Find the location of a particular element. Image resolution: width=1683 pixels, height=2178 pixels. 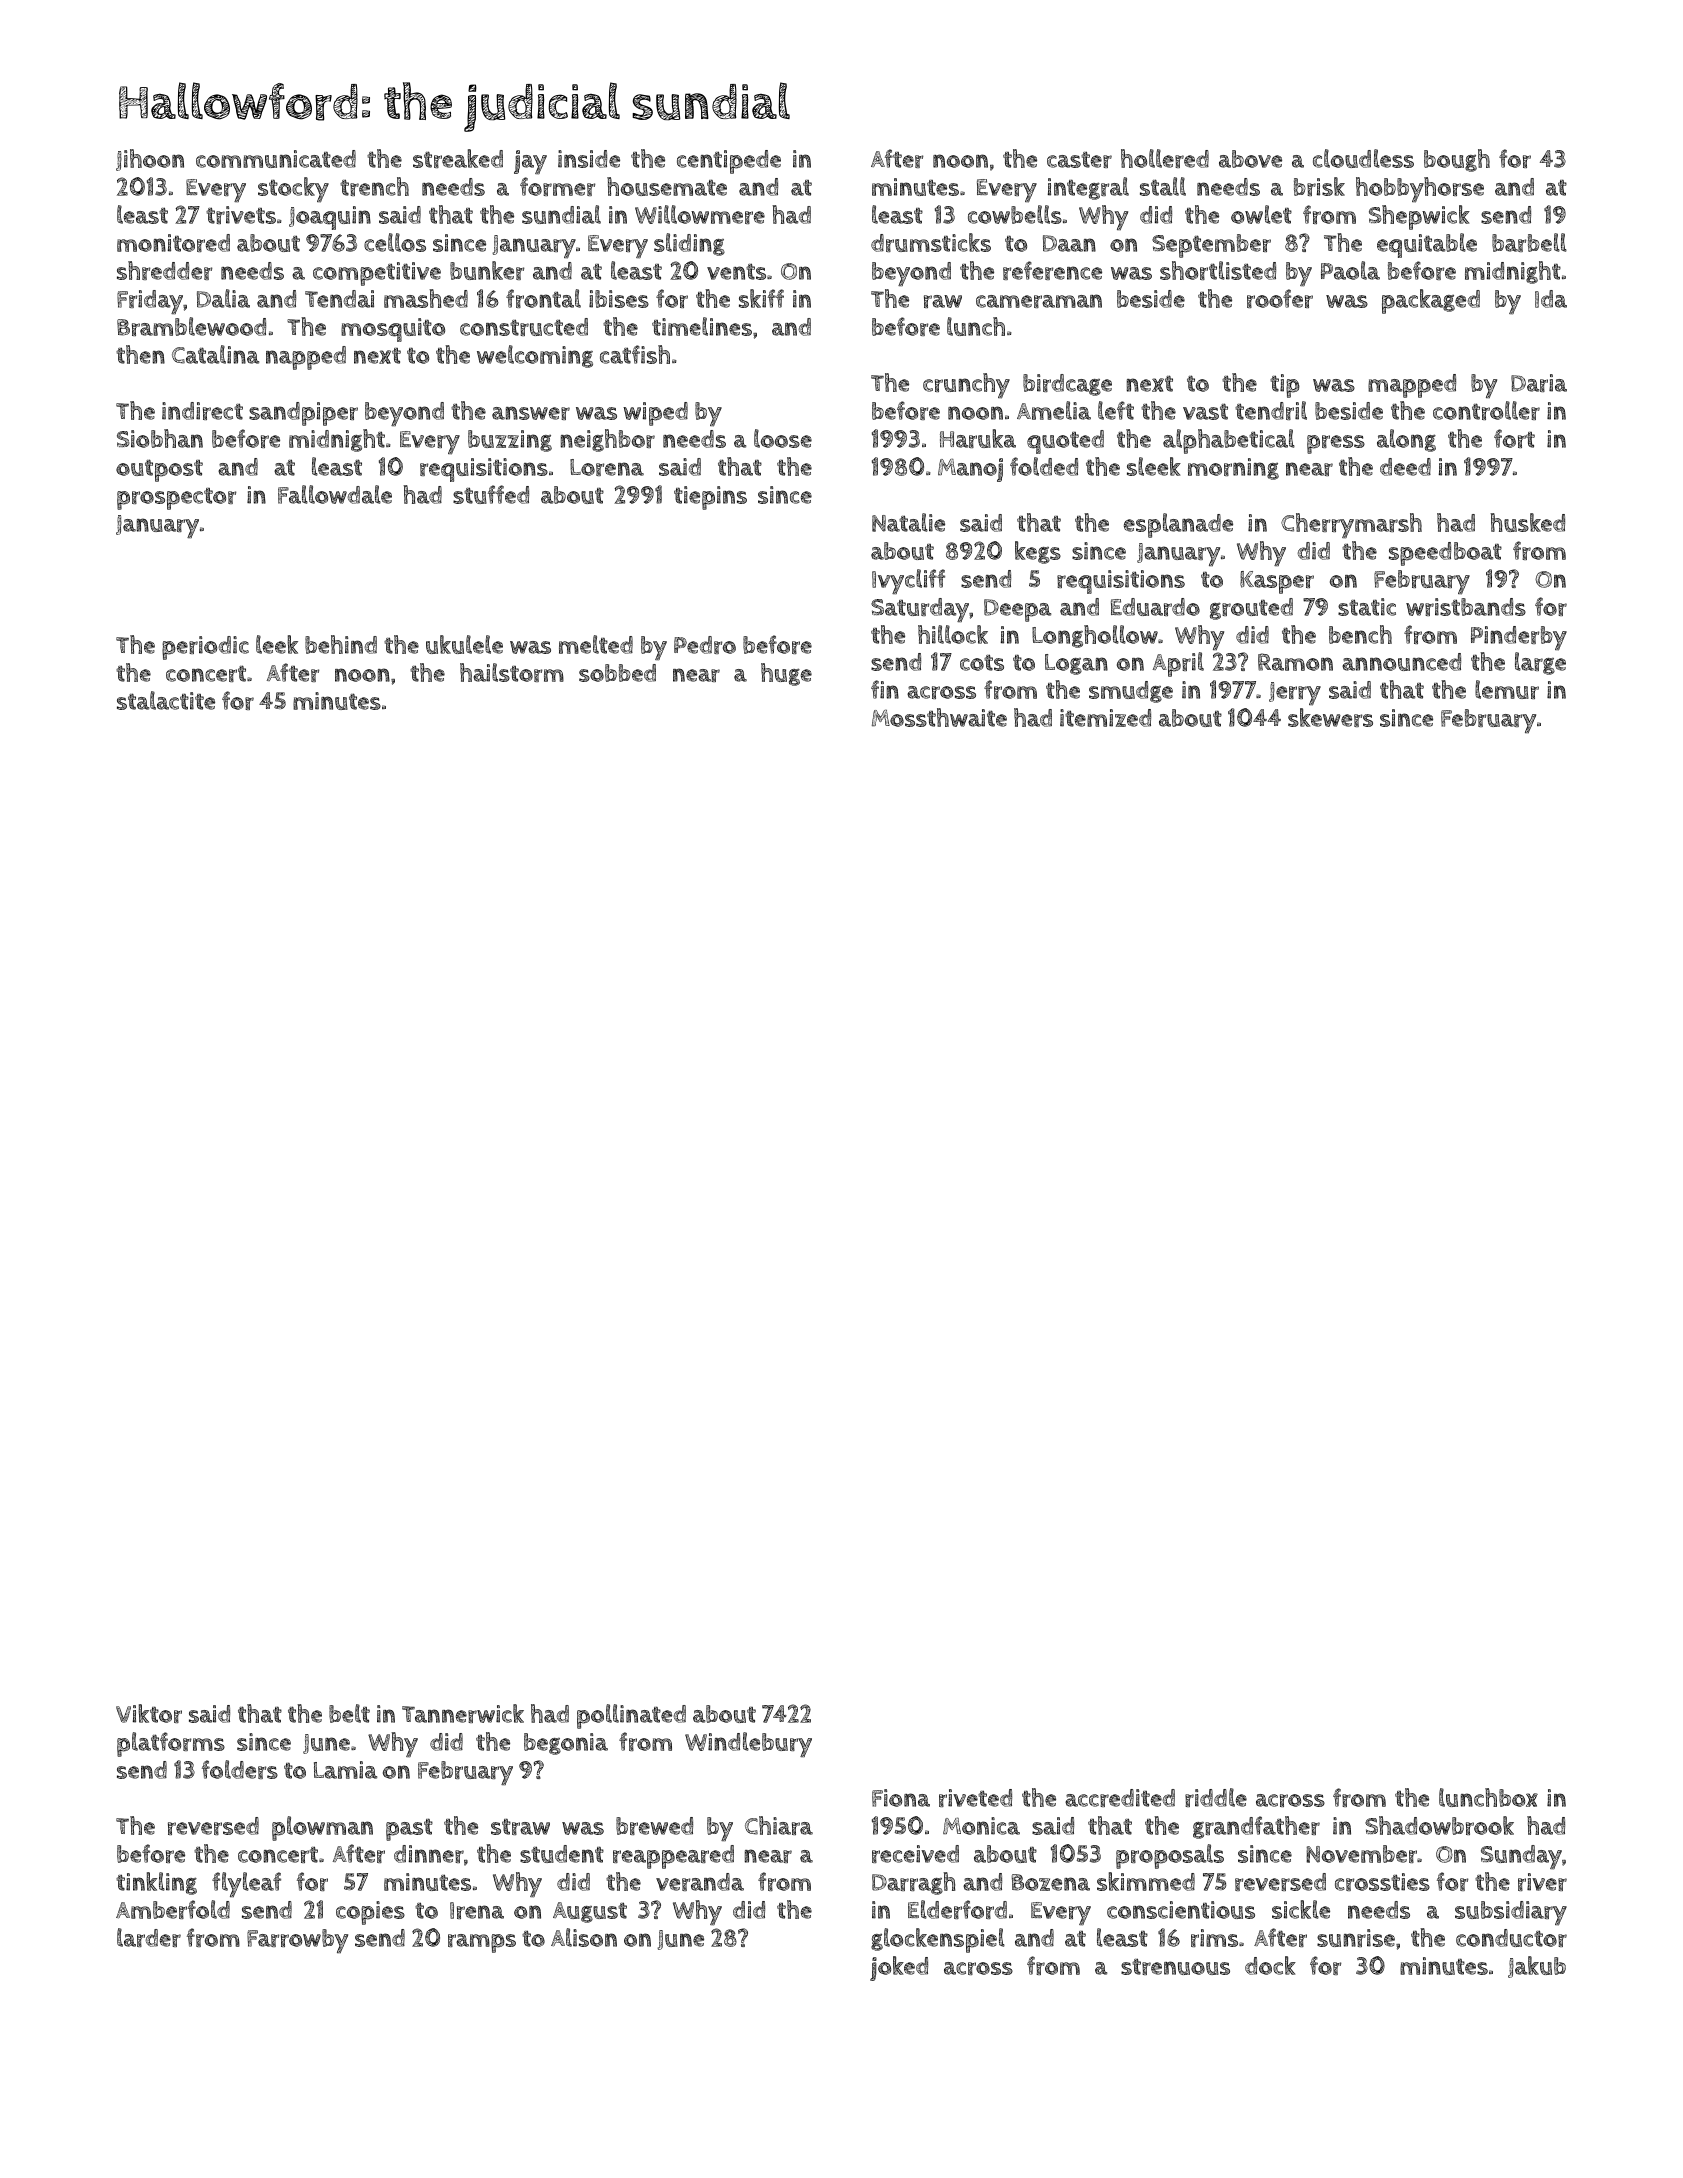

accredited is located at coordinates (1120, 1798).
